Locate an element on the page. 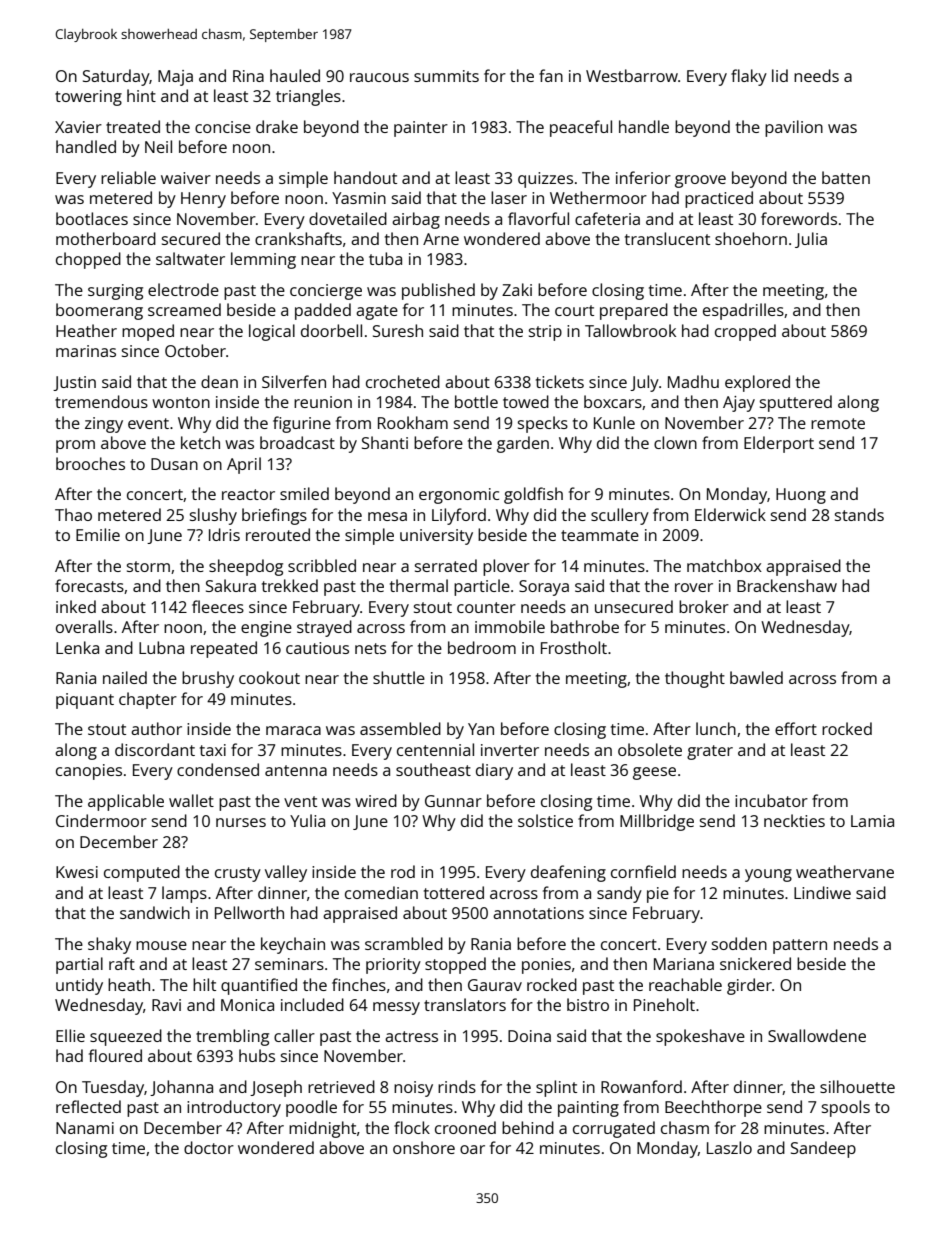 Image resolution: width=952 pixels, height=1233 pixels. Thao is located at coordinates (73, 514).
